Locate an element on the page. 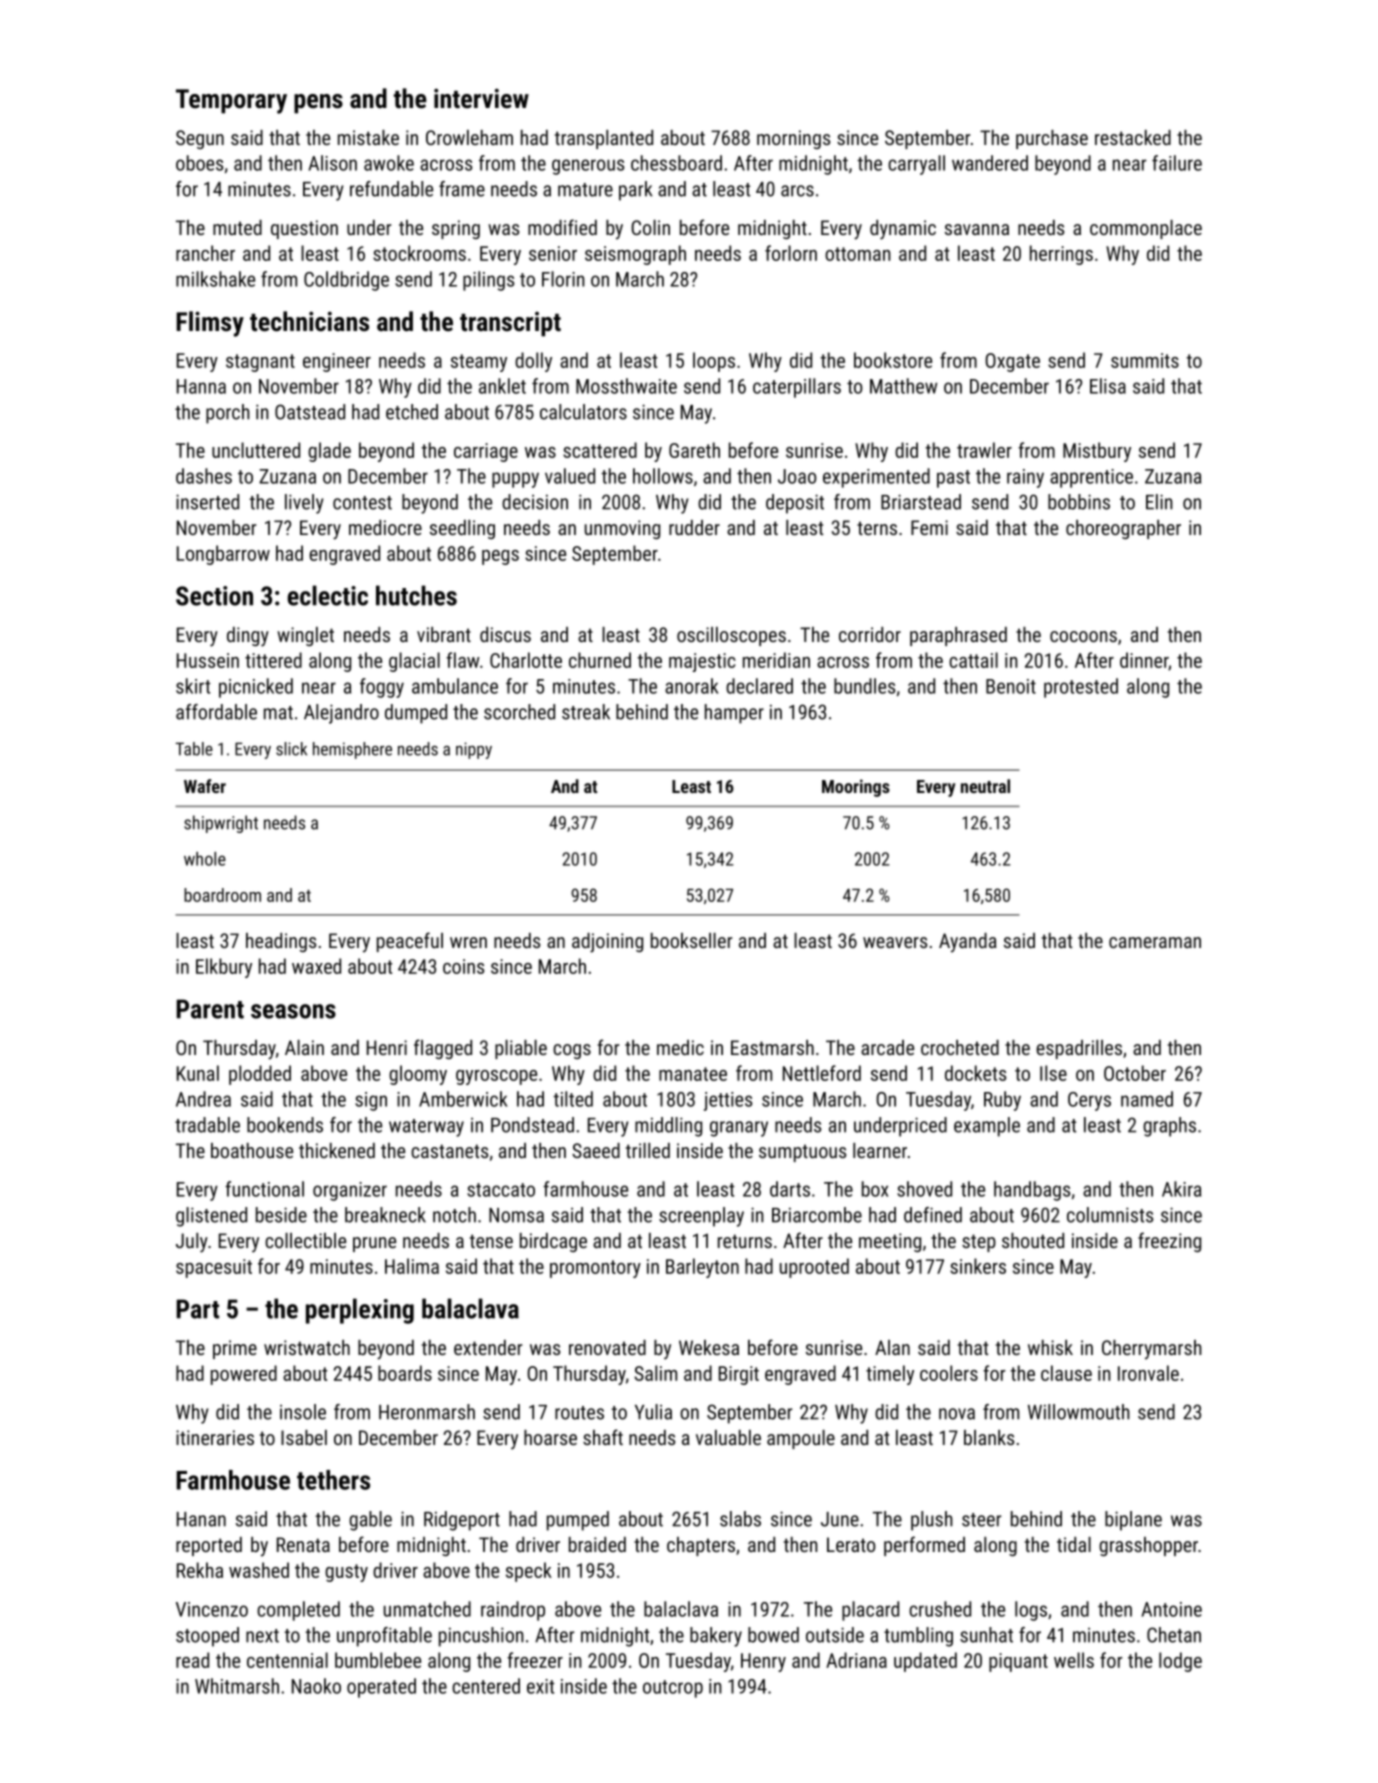 The image size is (1378, 1783). pens is located at coordinates (318, 104).
